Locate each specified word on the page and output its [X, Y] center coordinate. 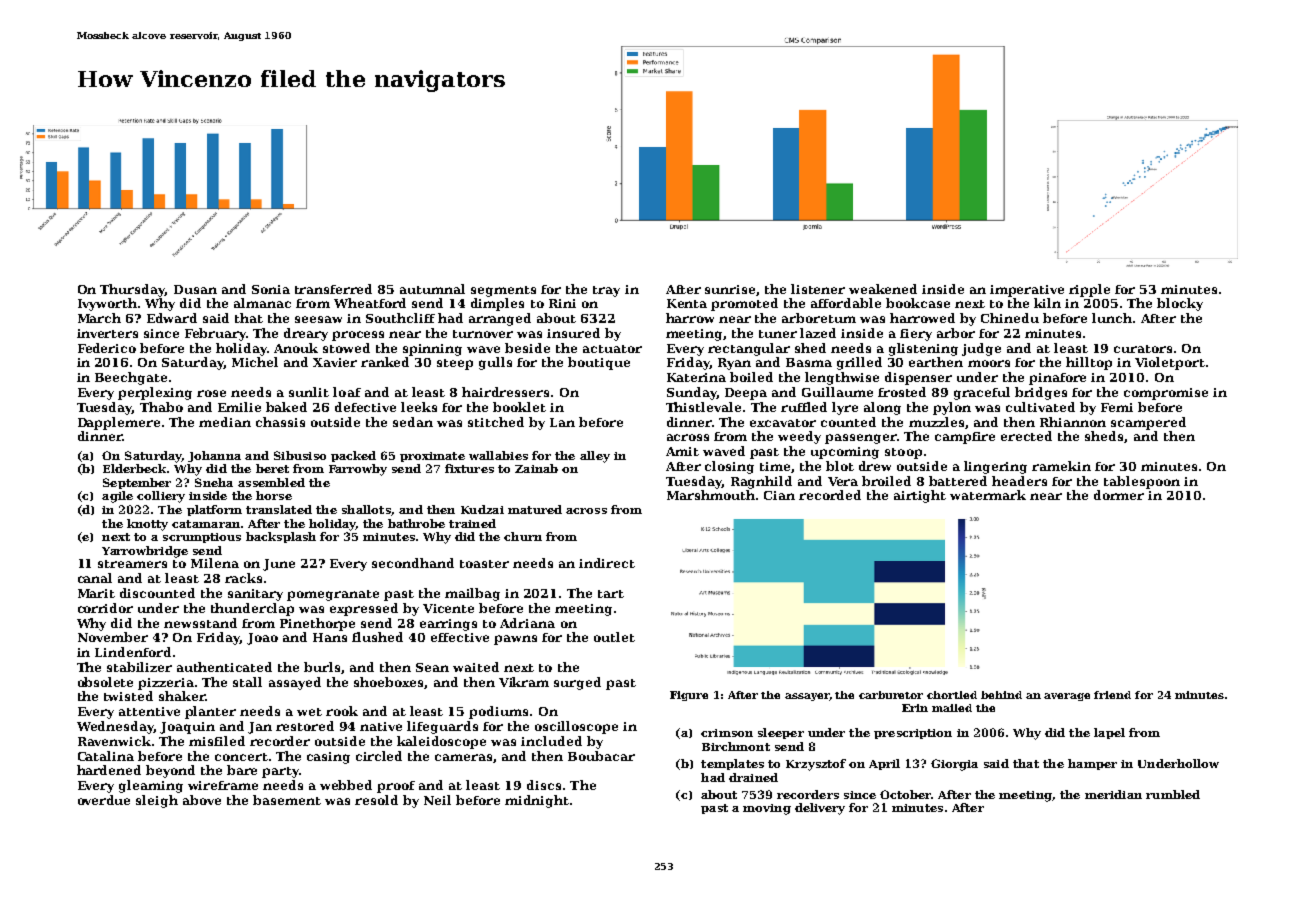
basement [287, 800]
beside [527, 348]
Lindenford [133, 652]
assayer [807, 697]
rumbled [1173, 794]
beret [272, 468]
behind [1001, 695]
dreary [306, 334]
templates [732, 764]
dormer [1119, 495]
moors [989, 363]
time [775, 466]
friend [1112, 695]
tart [611, 594]
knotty [147, 525]
